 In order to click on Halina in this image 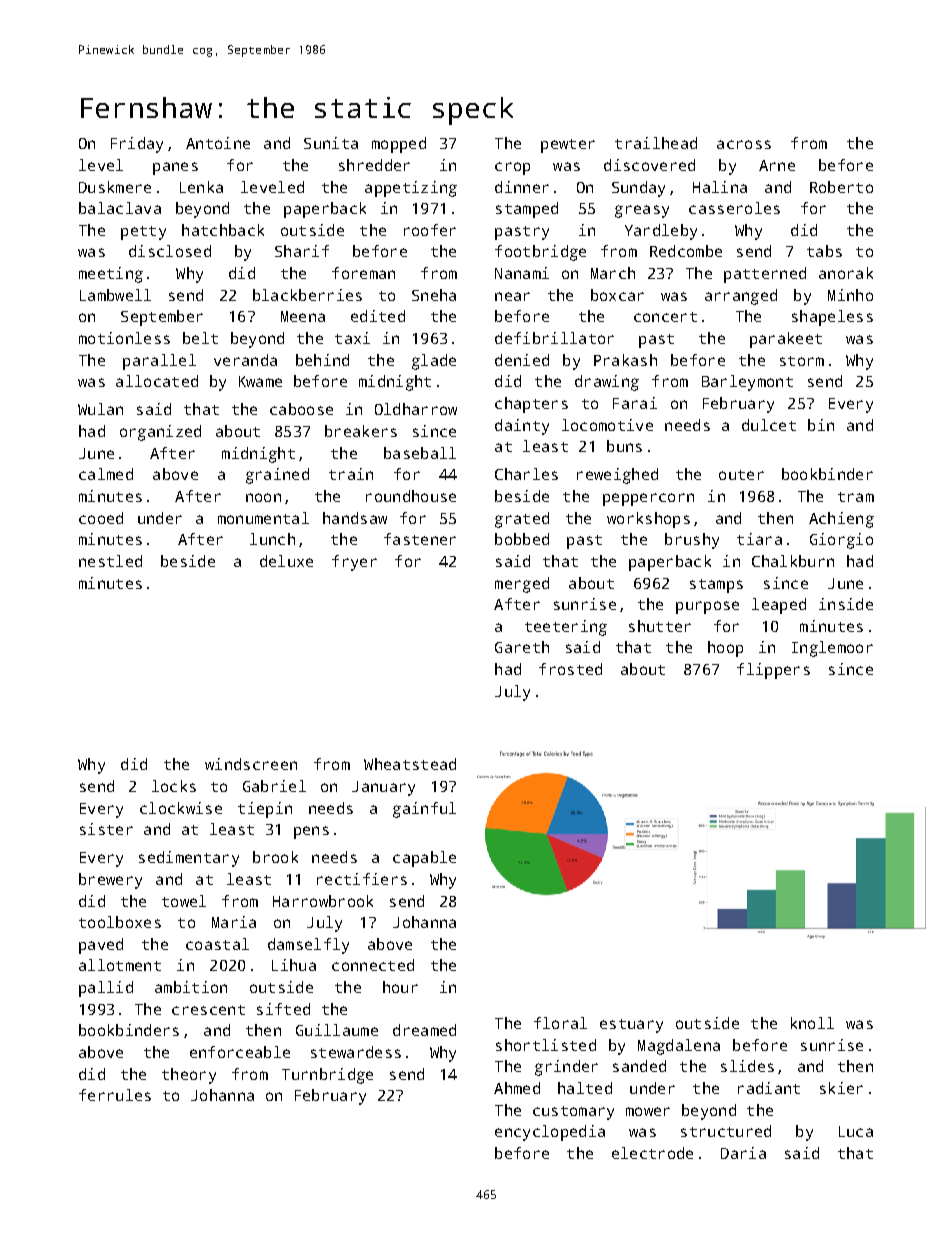, I will do `click(720, 187)`.
